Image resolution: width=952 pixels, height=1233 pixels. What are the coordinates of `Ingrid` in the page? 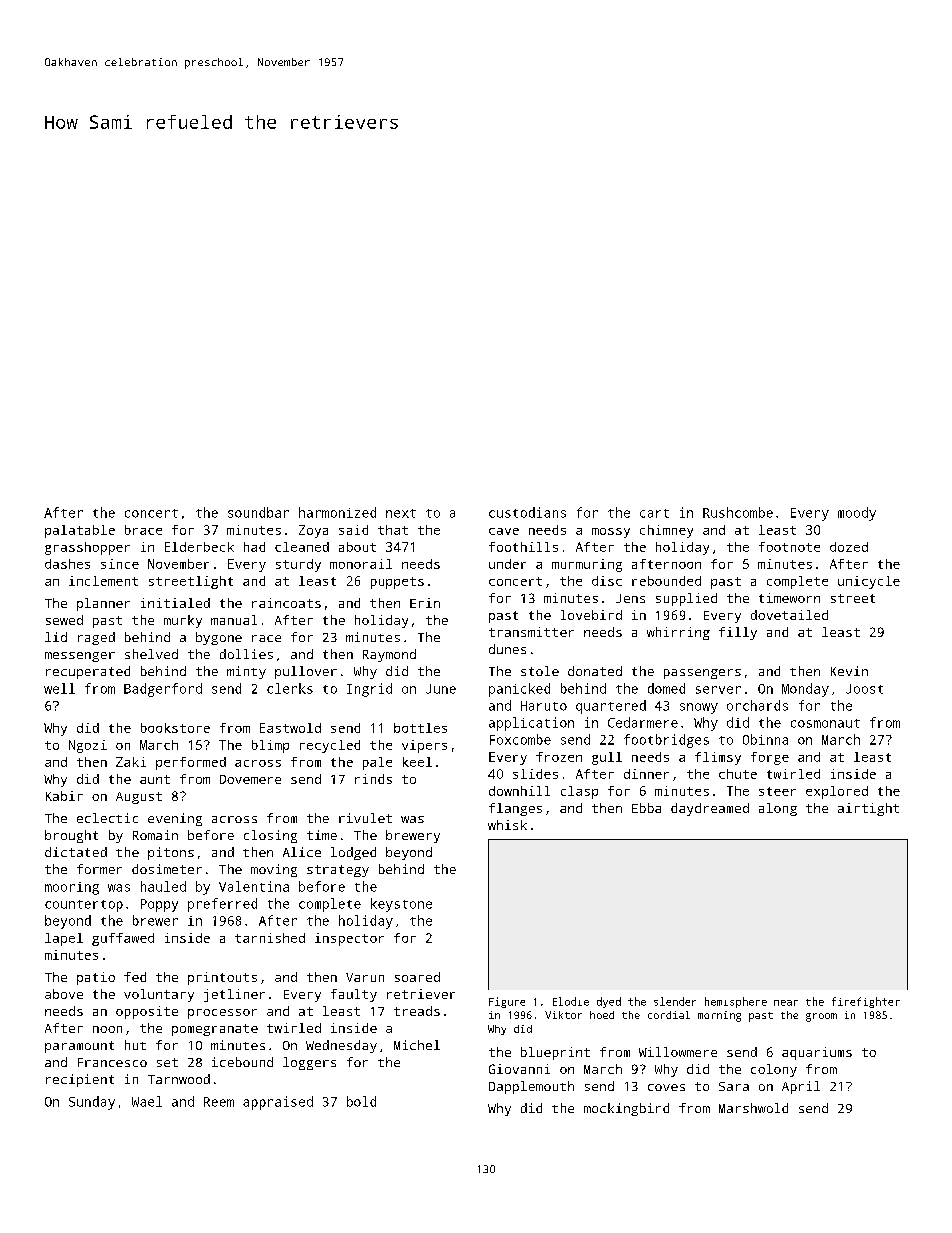 It's located at (369, 690).
